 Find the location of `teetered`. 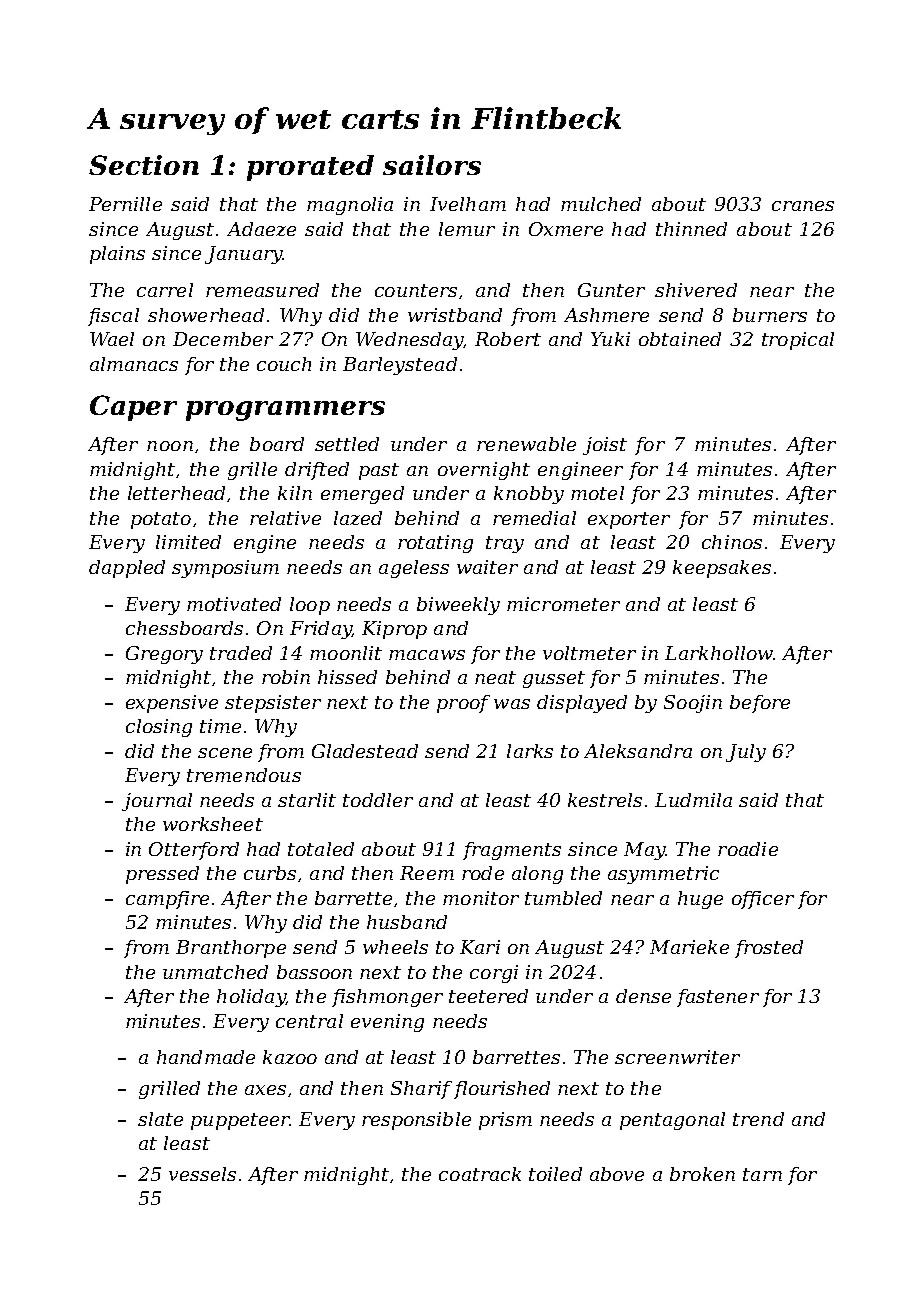

teetered is located at coordinates (488, 996).
